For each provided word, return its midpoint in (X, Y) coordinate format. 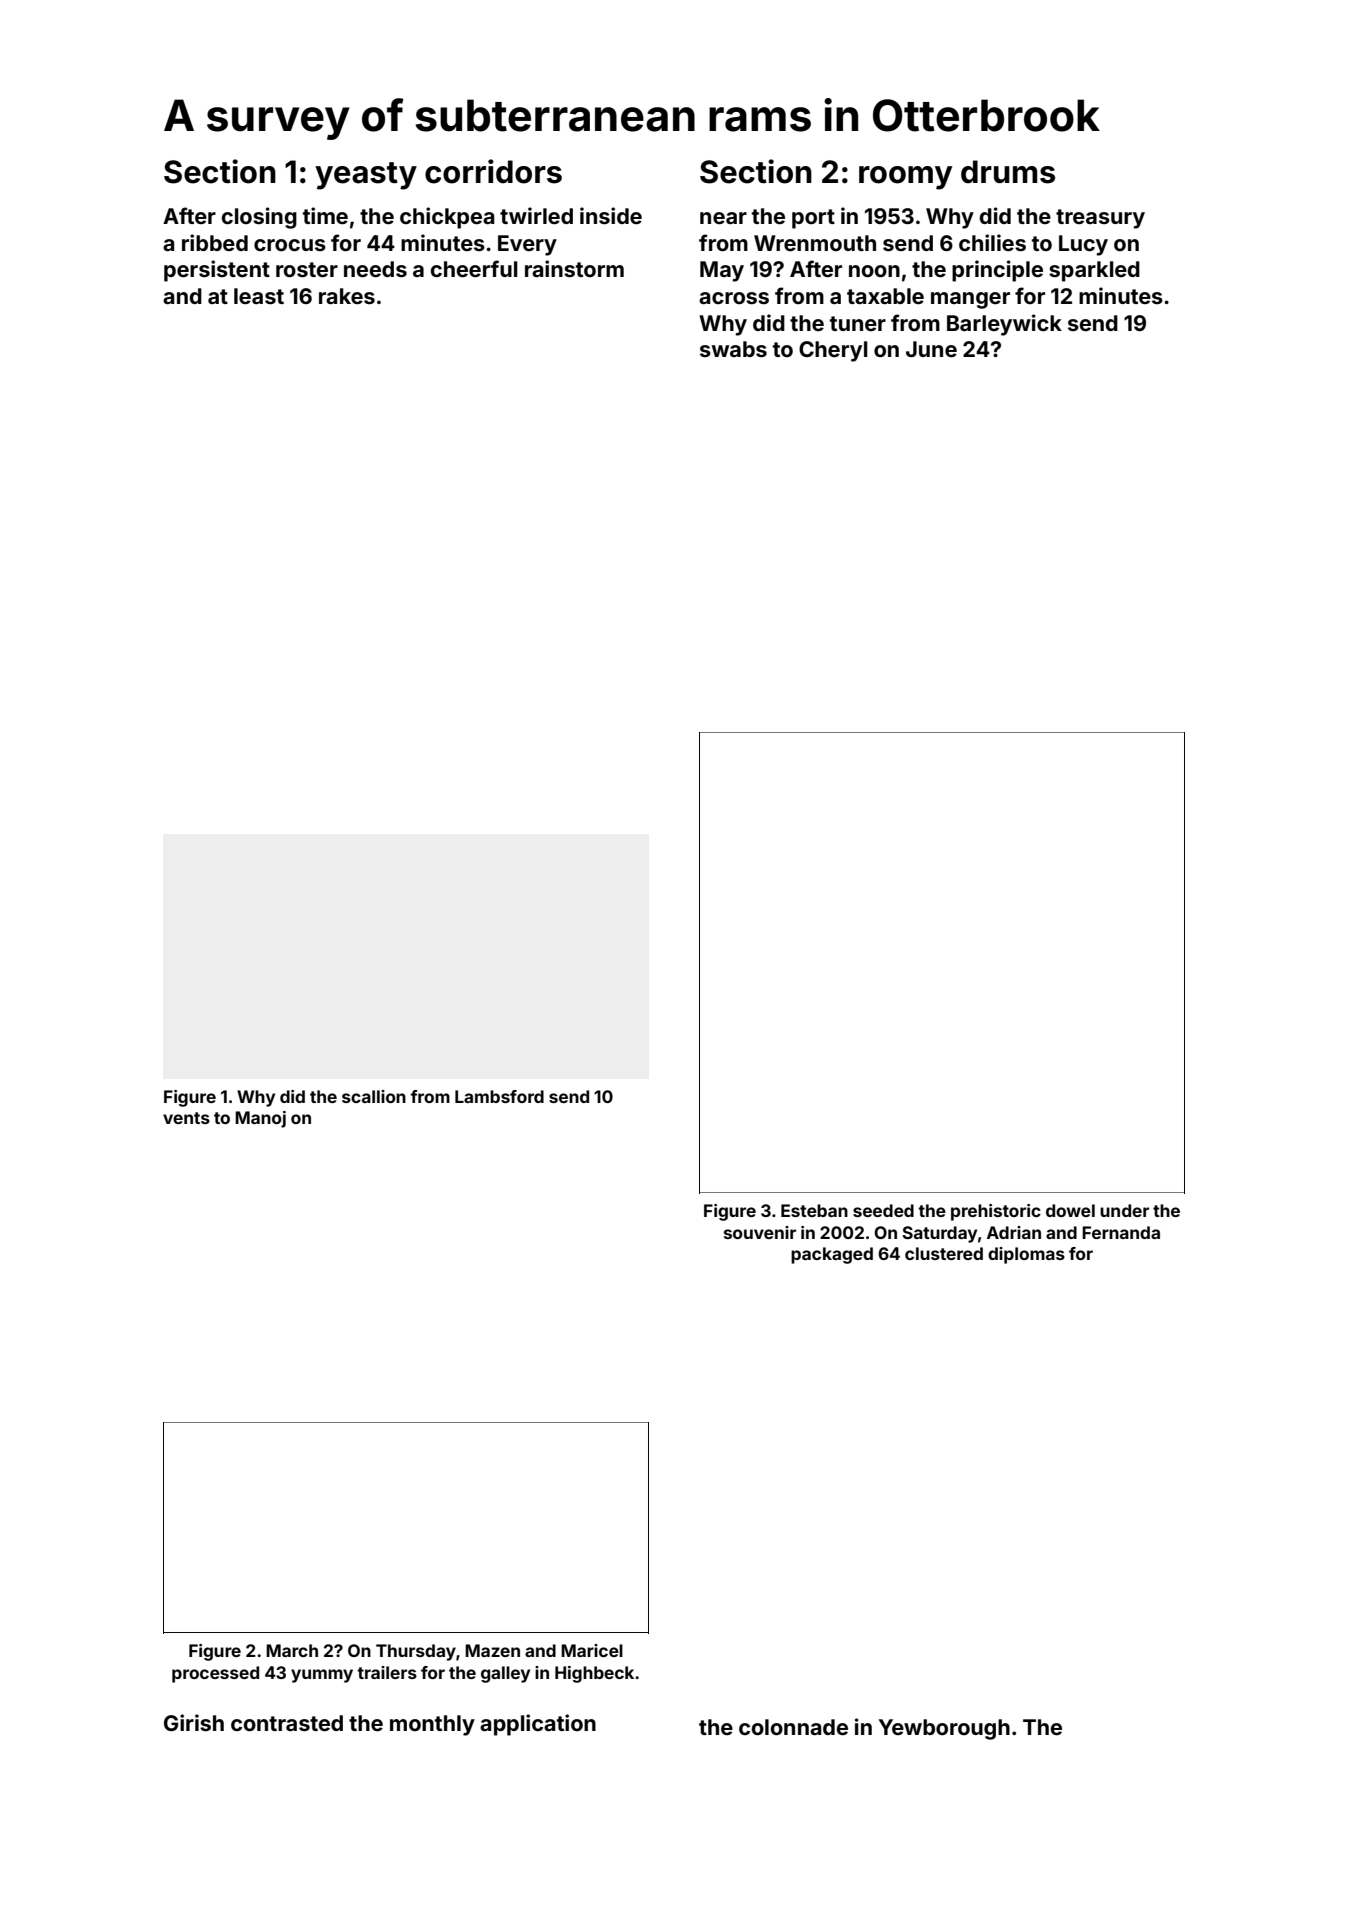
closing (259, 218)
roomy (905, 178)
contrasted (287, 1723)
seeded (883, 1210)
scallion (374, 1096)
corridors (493, 171)
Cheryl (833, 351)
